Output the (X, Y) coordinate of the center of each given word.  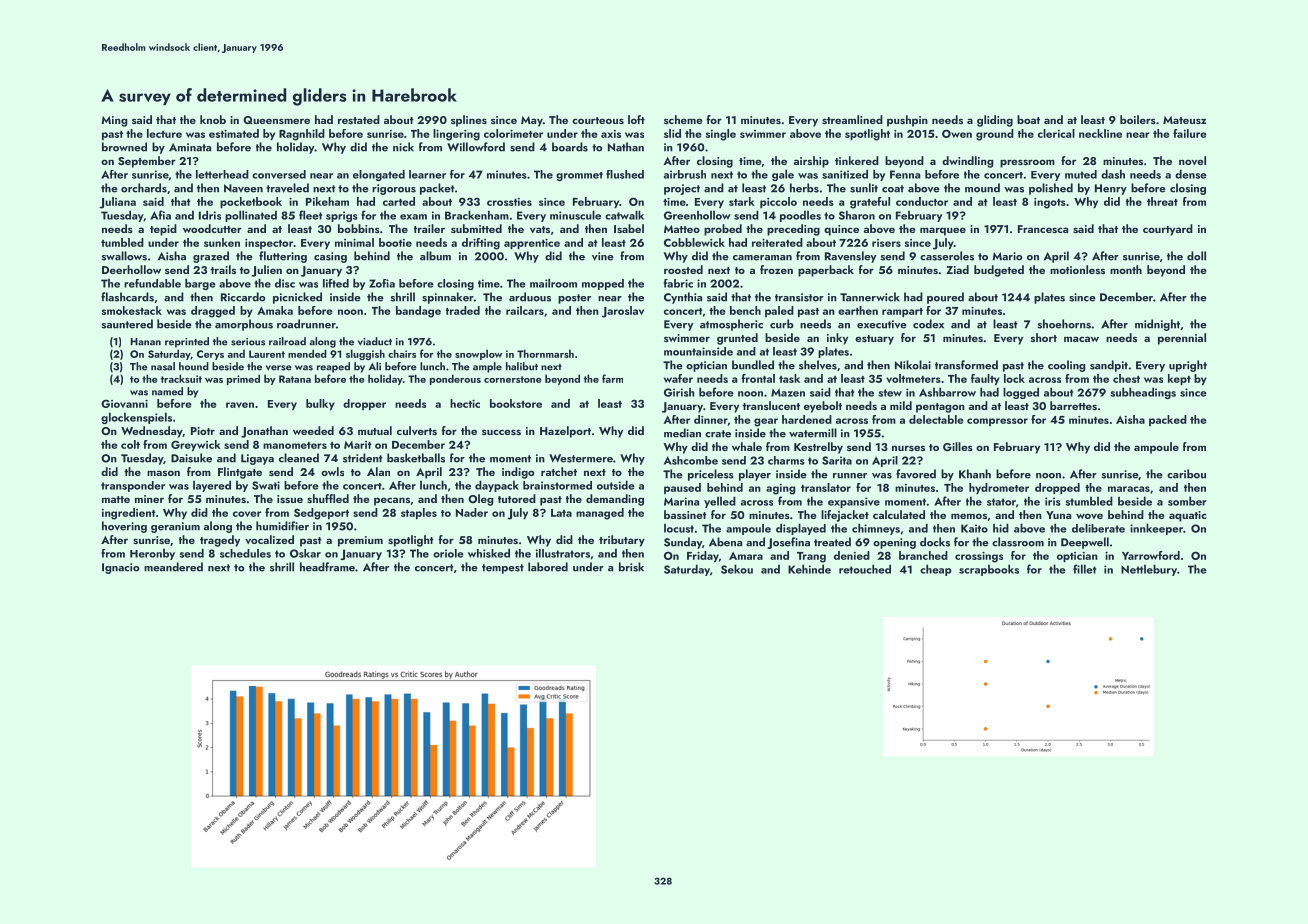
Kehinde (809, 569)
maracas (1129, 489)
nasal (163, 366)
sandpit (1109, 366)
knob (213, 119)
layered (212, 486)
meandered (173, 567)
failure (1190, 133)
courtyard (1168, 230)
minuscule (575, 215)
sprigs (342, 216)
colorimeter (513, 133)
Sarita (837, 460)
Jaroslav (623, 312)
